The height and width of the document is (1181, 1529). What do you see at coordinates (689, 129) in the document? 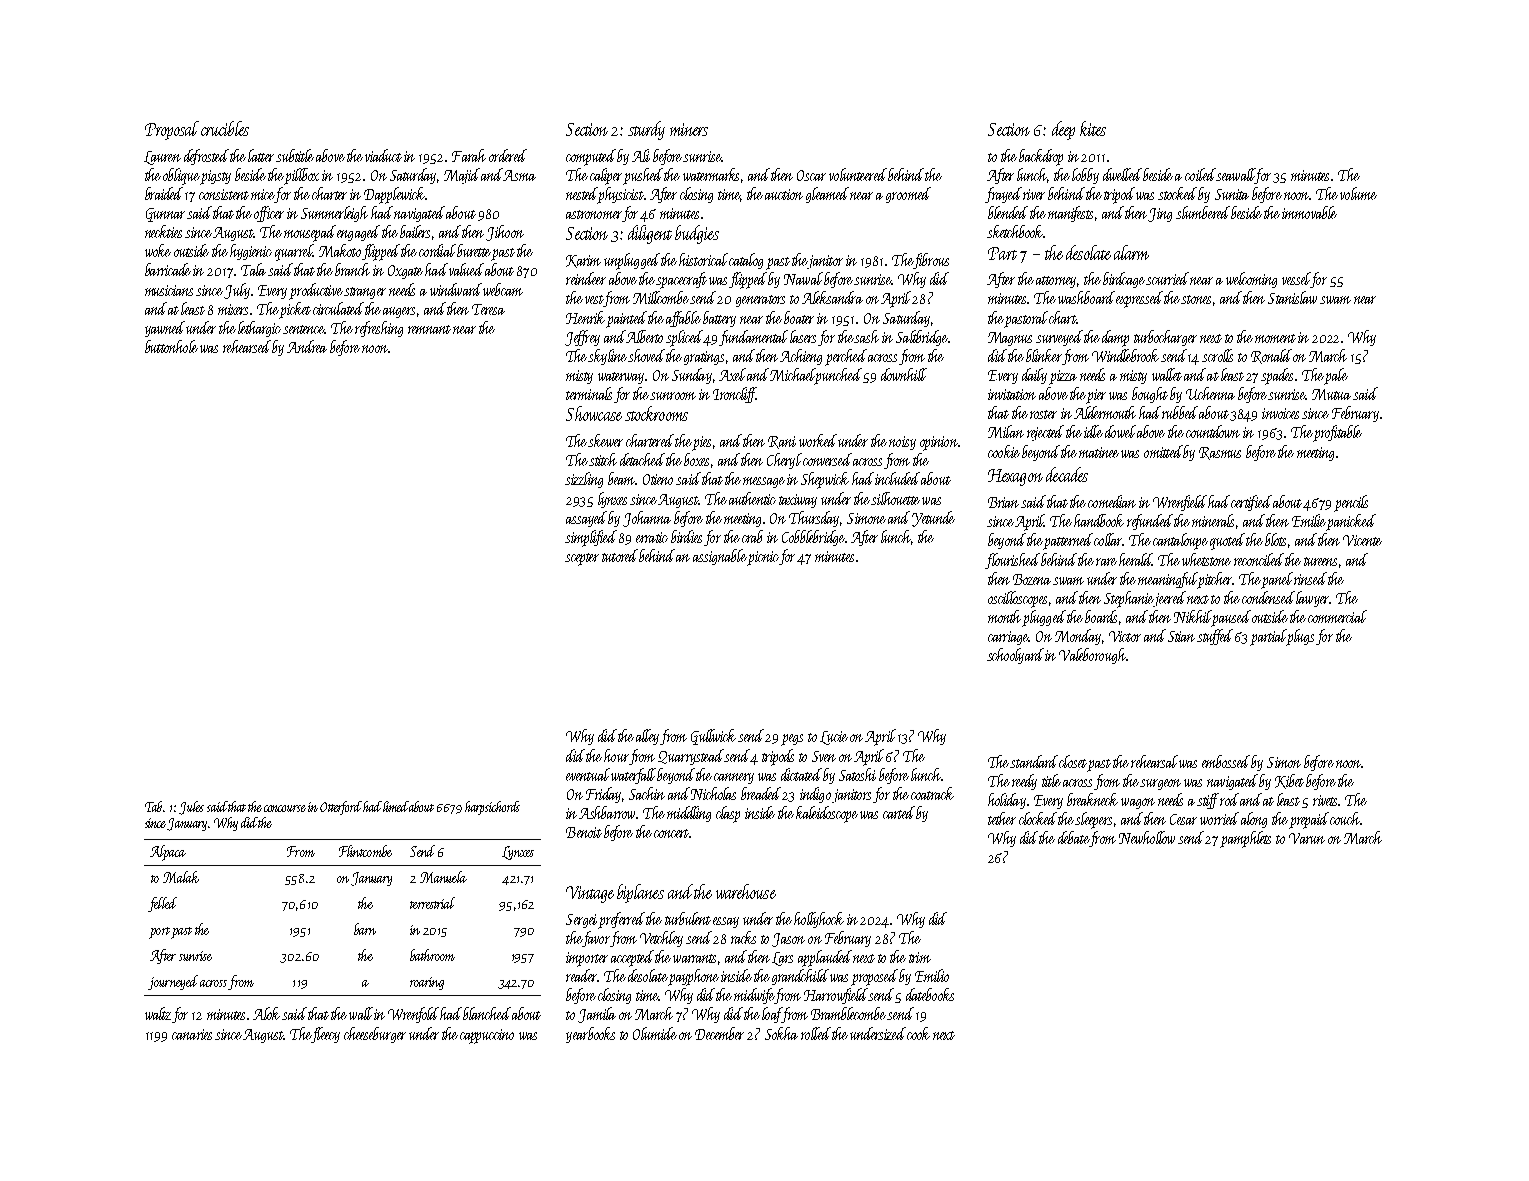
I see `miners` at bounding box center [689, 129].
